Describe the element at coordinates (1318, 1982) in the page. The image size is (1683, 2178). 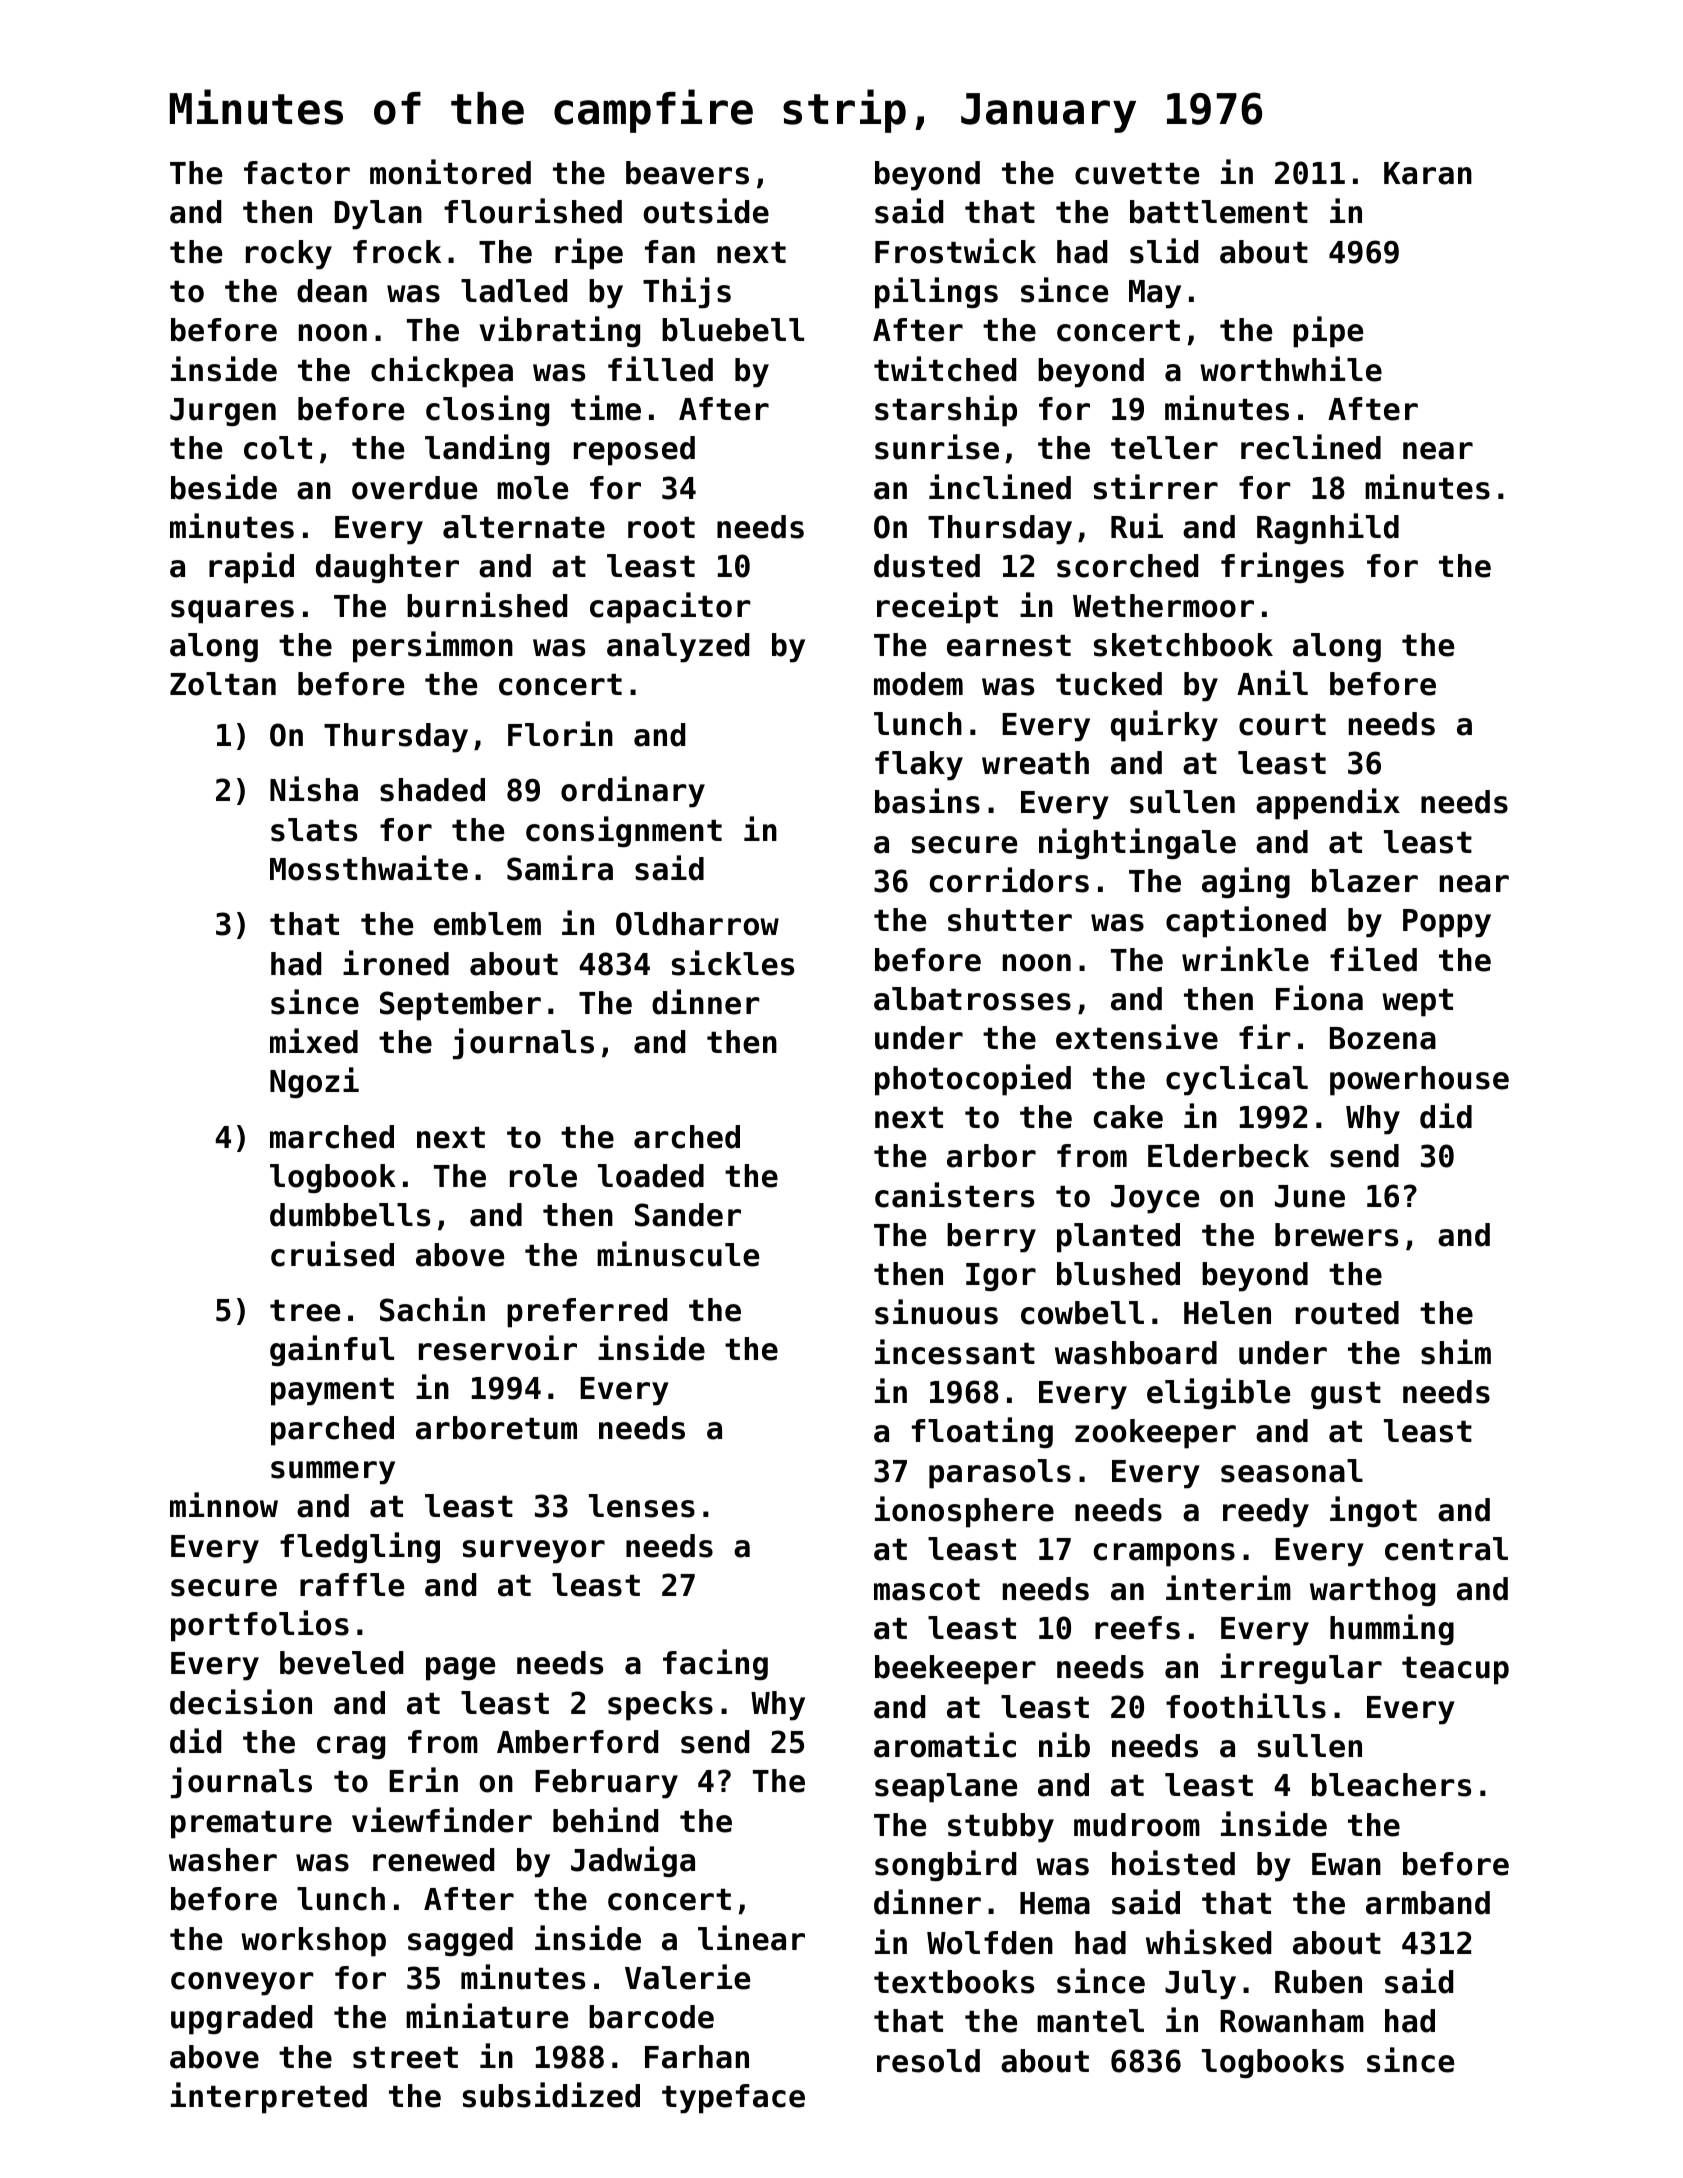
I see `Ruben` at that location.
